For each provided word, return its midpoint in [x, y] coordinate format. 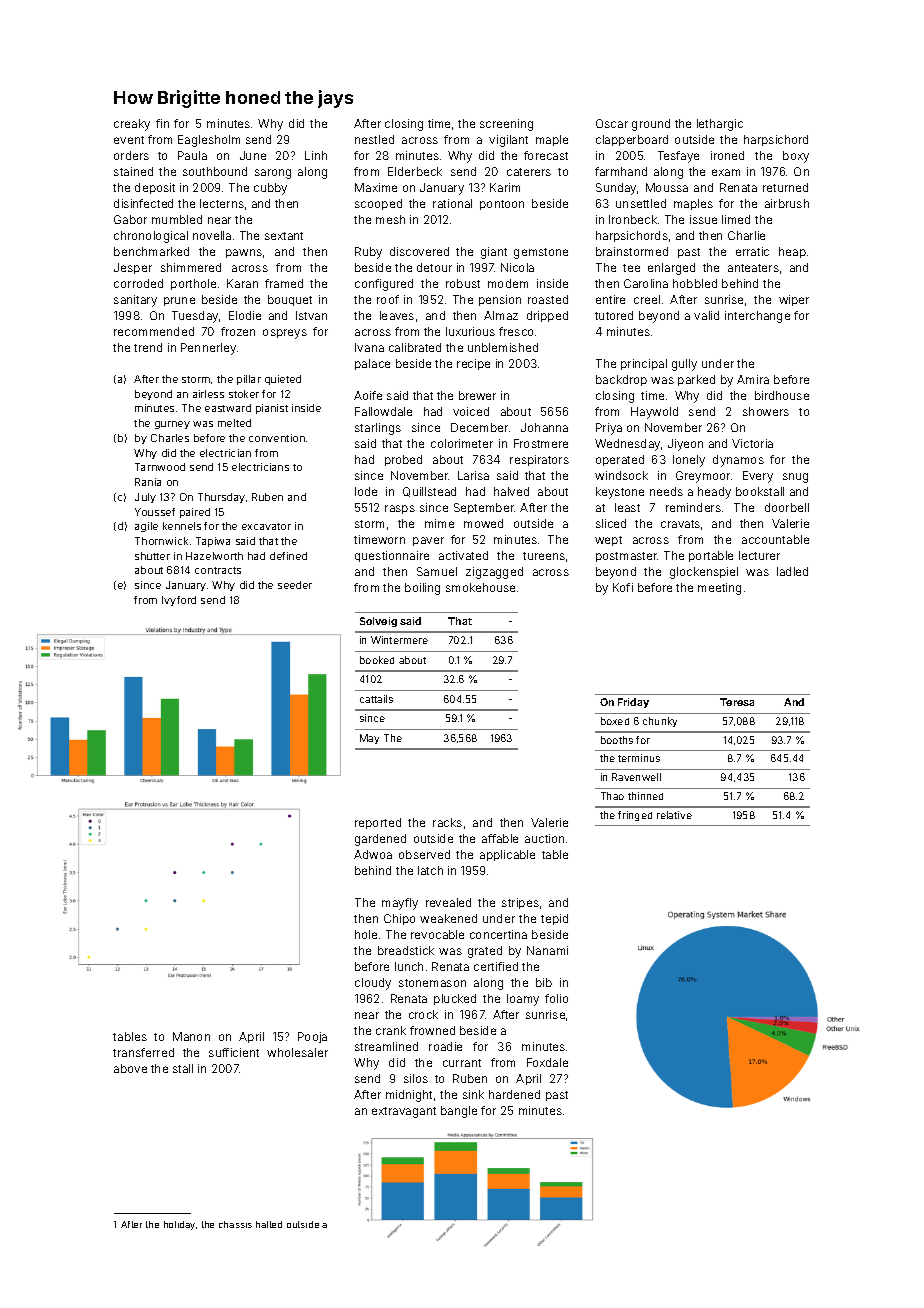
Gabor [130, 219]
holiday [179, 1225]
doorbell [787, 507]
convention [277, 438]
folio [556, 998]
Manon [191, 1036]
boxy [796, 157]
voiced [471, 411]
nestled [374, 139]
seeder [295, 585]
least [627, 507]
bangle [459, 1112]
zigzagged [494, 573]
